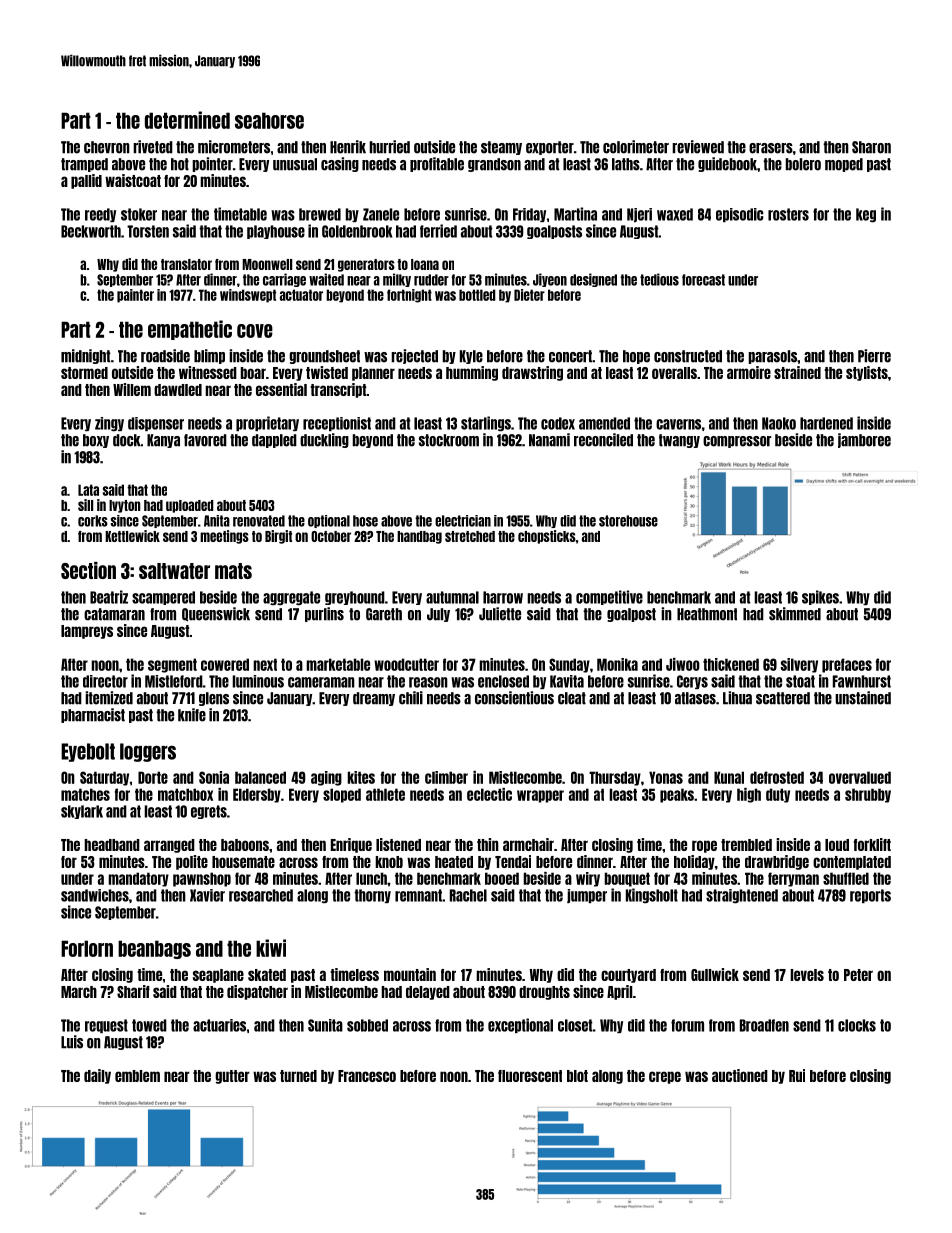 Image resolution: width=952 pixels, height=1233 pixels. I want to click on Sharon, so click(871, 147).
